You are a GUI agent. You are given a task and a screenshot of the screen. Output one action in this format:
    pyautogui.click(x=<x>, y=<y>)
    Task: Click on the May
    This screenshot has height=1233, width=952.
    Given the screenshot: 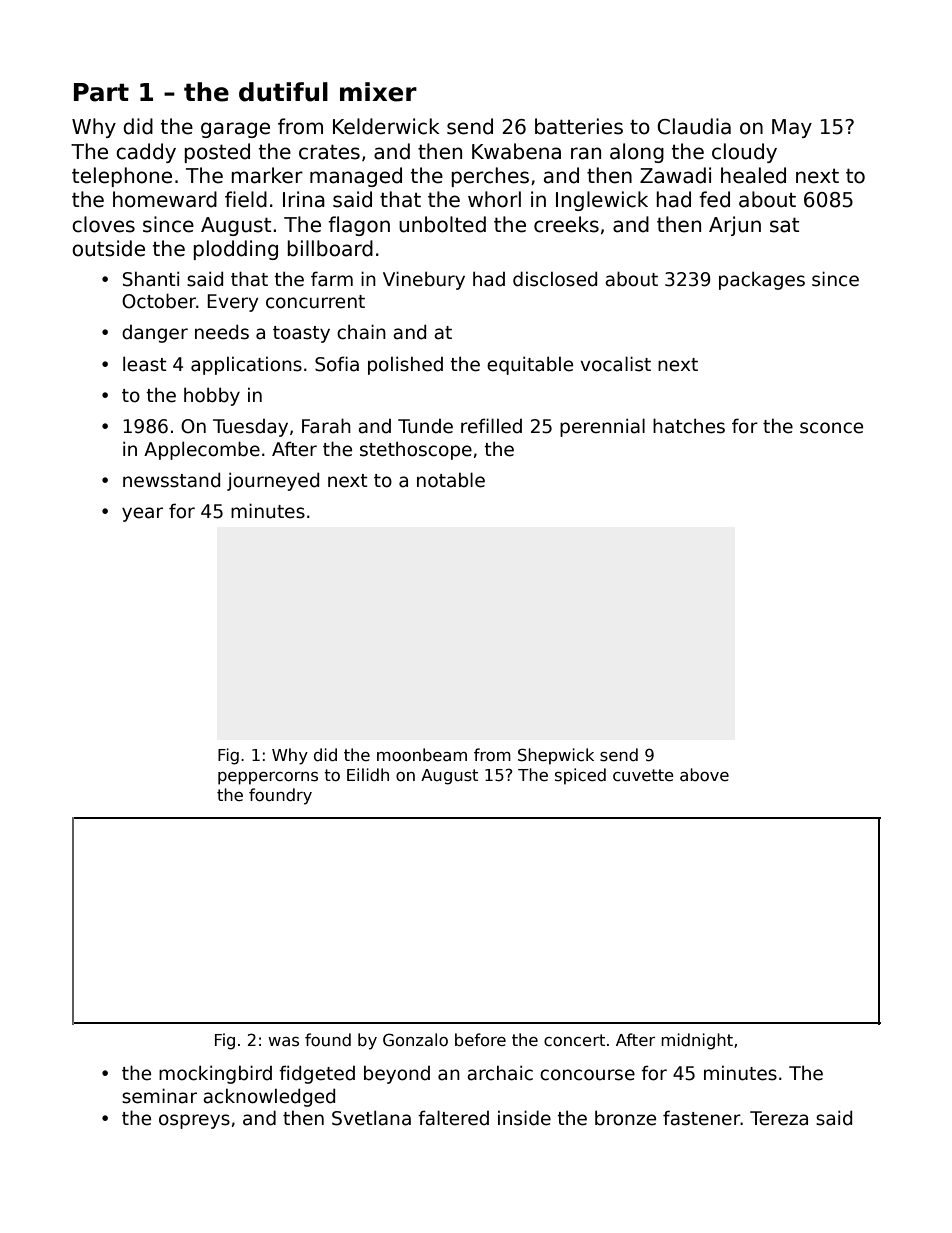 What is the action you would take?
    pyautogui.click(x=792, y=128)
